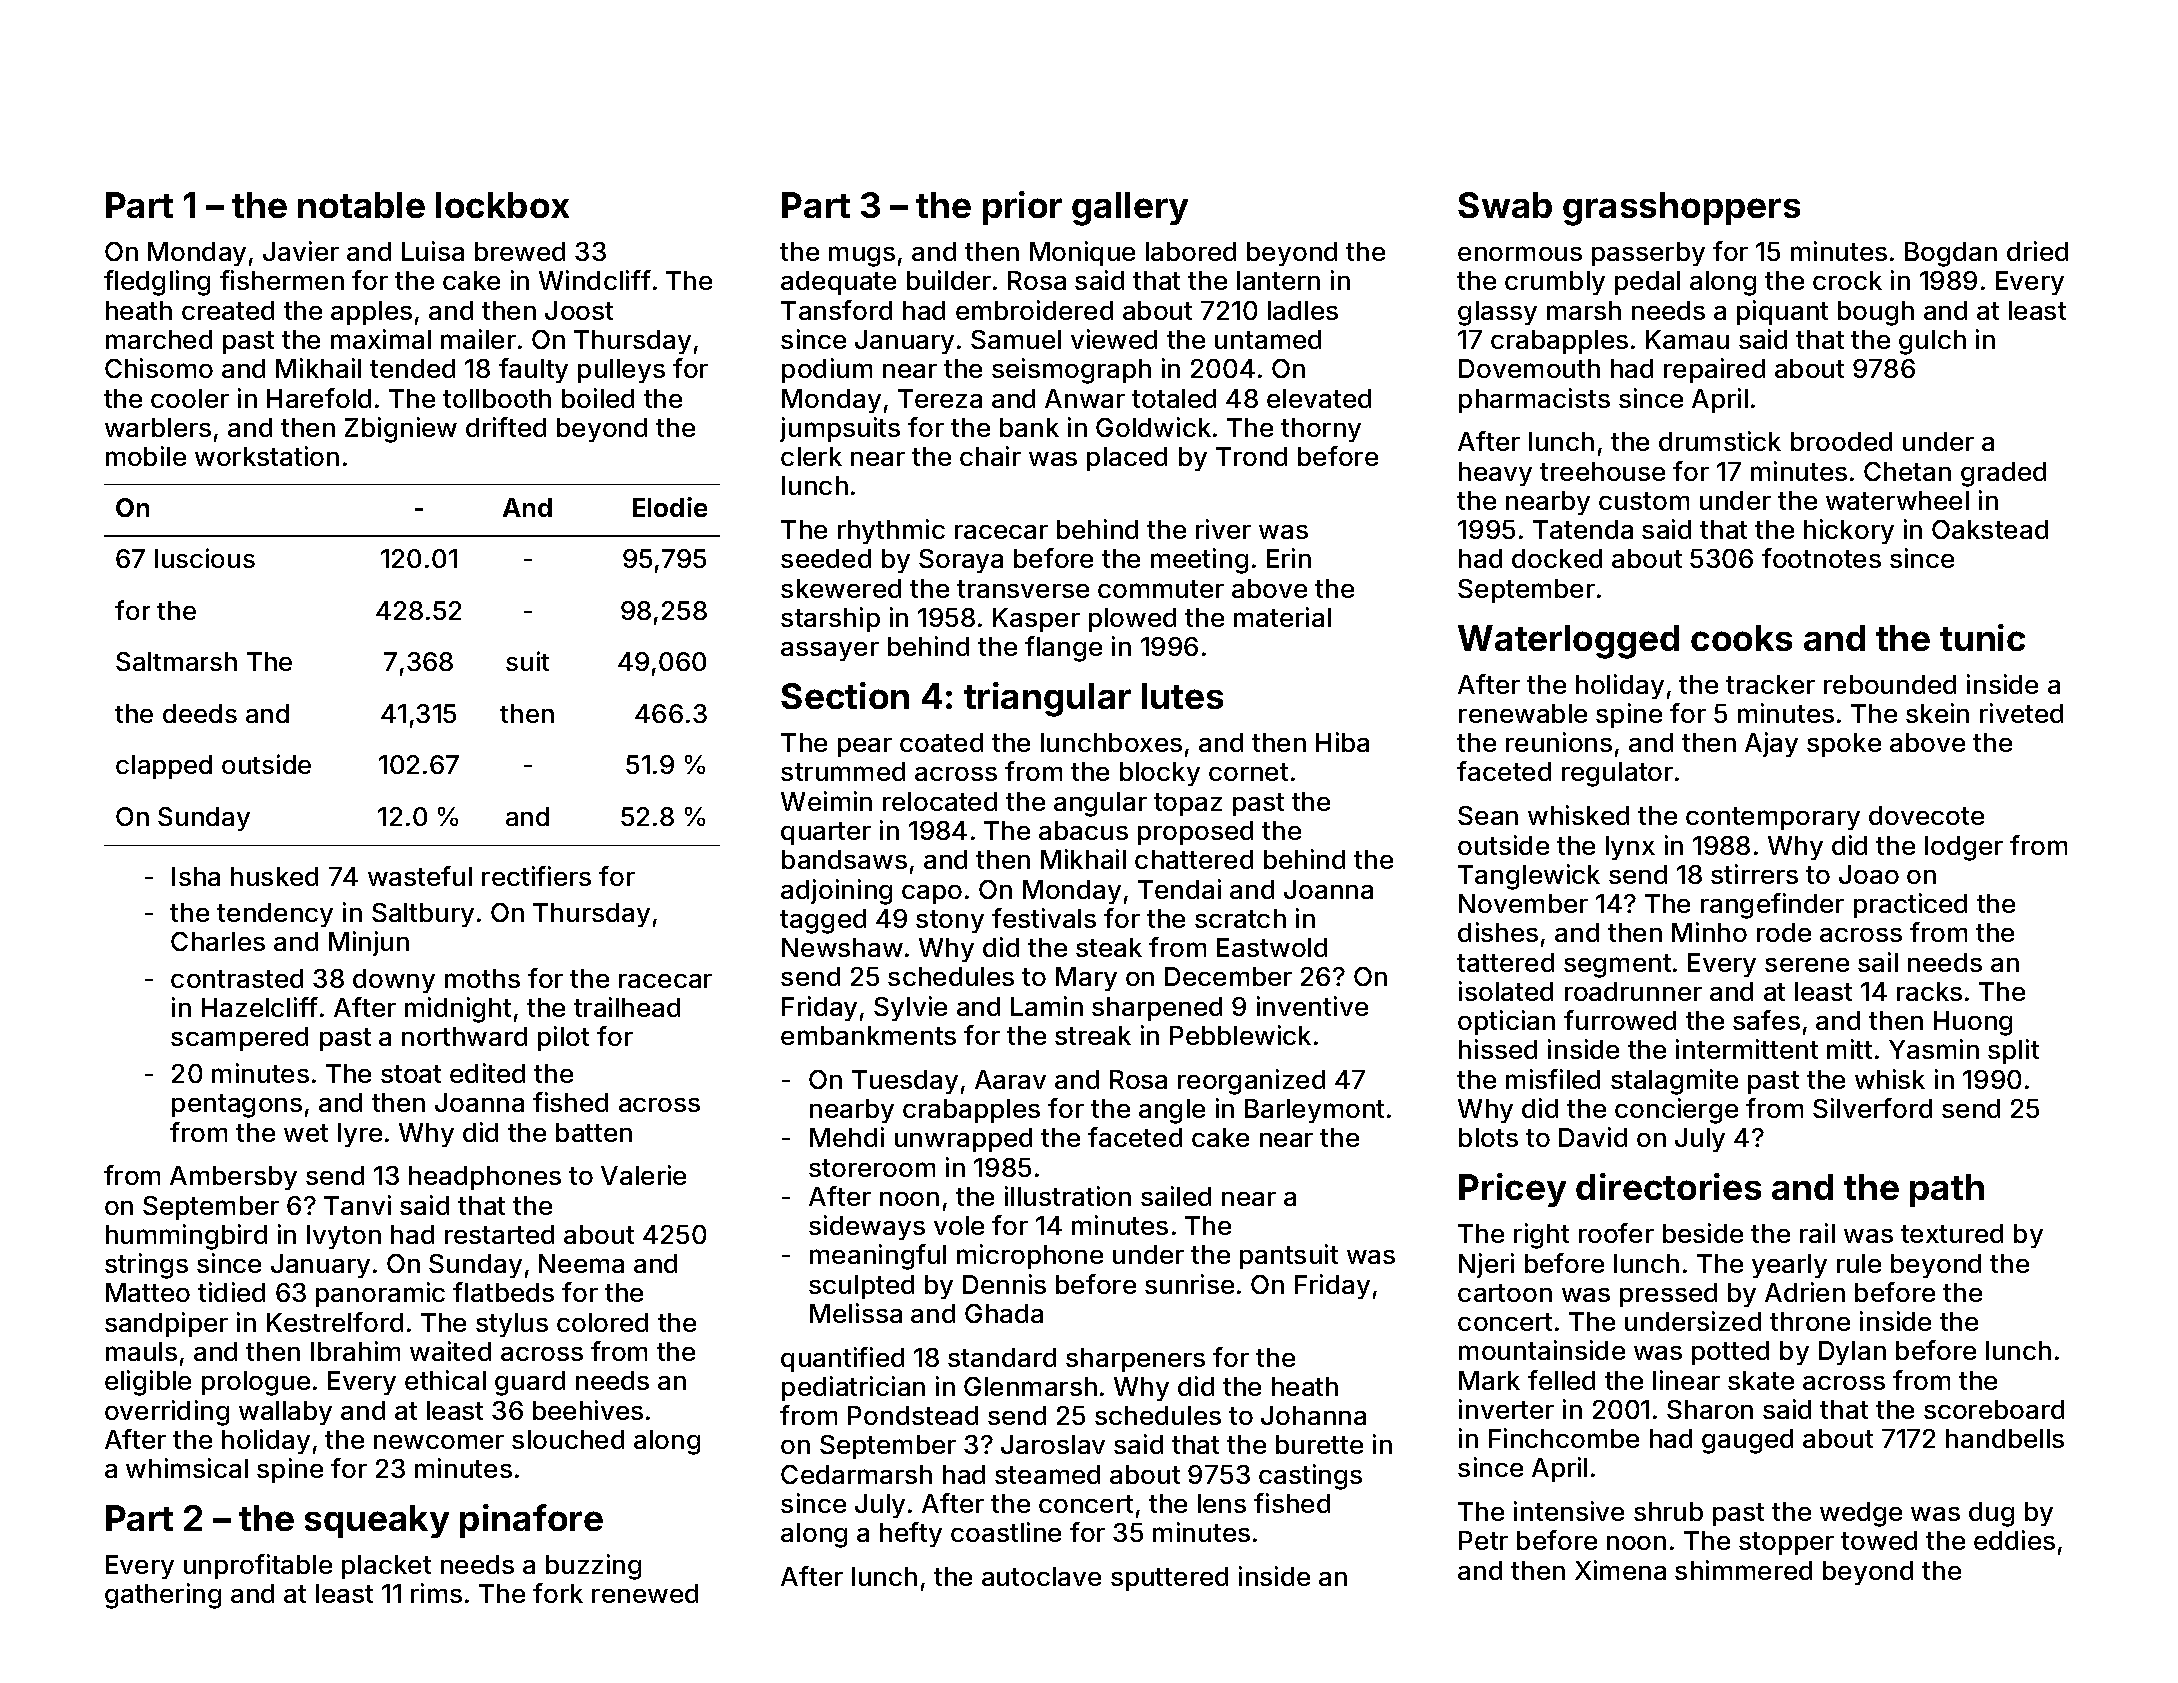  Describe the element at coordinates (1770, 684) in the image. I see `tracker` at that location.
